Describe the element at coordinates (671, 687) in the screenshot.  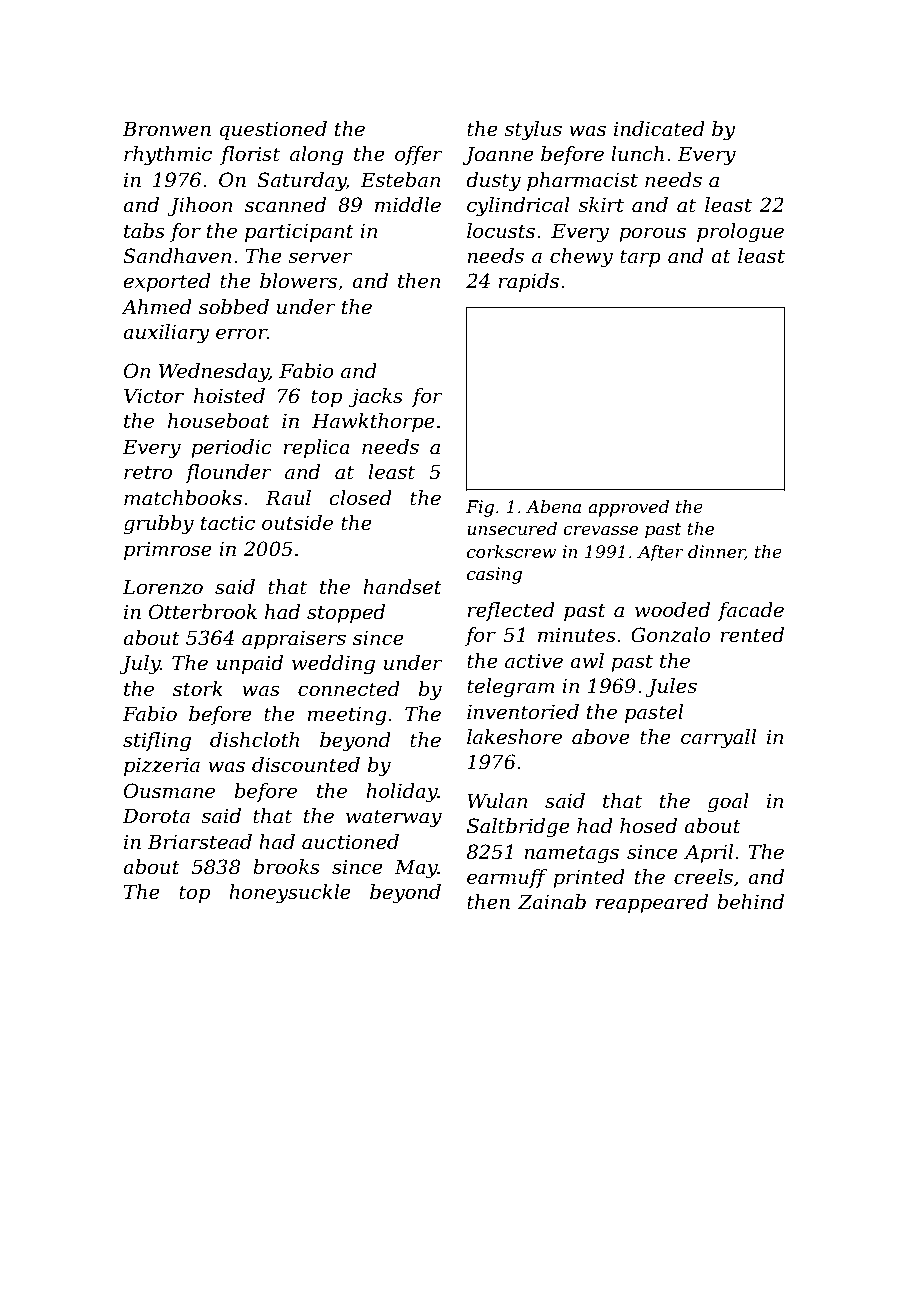
I see `Jules` at that location.
